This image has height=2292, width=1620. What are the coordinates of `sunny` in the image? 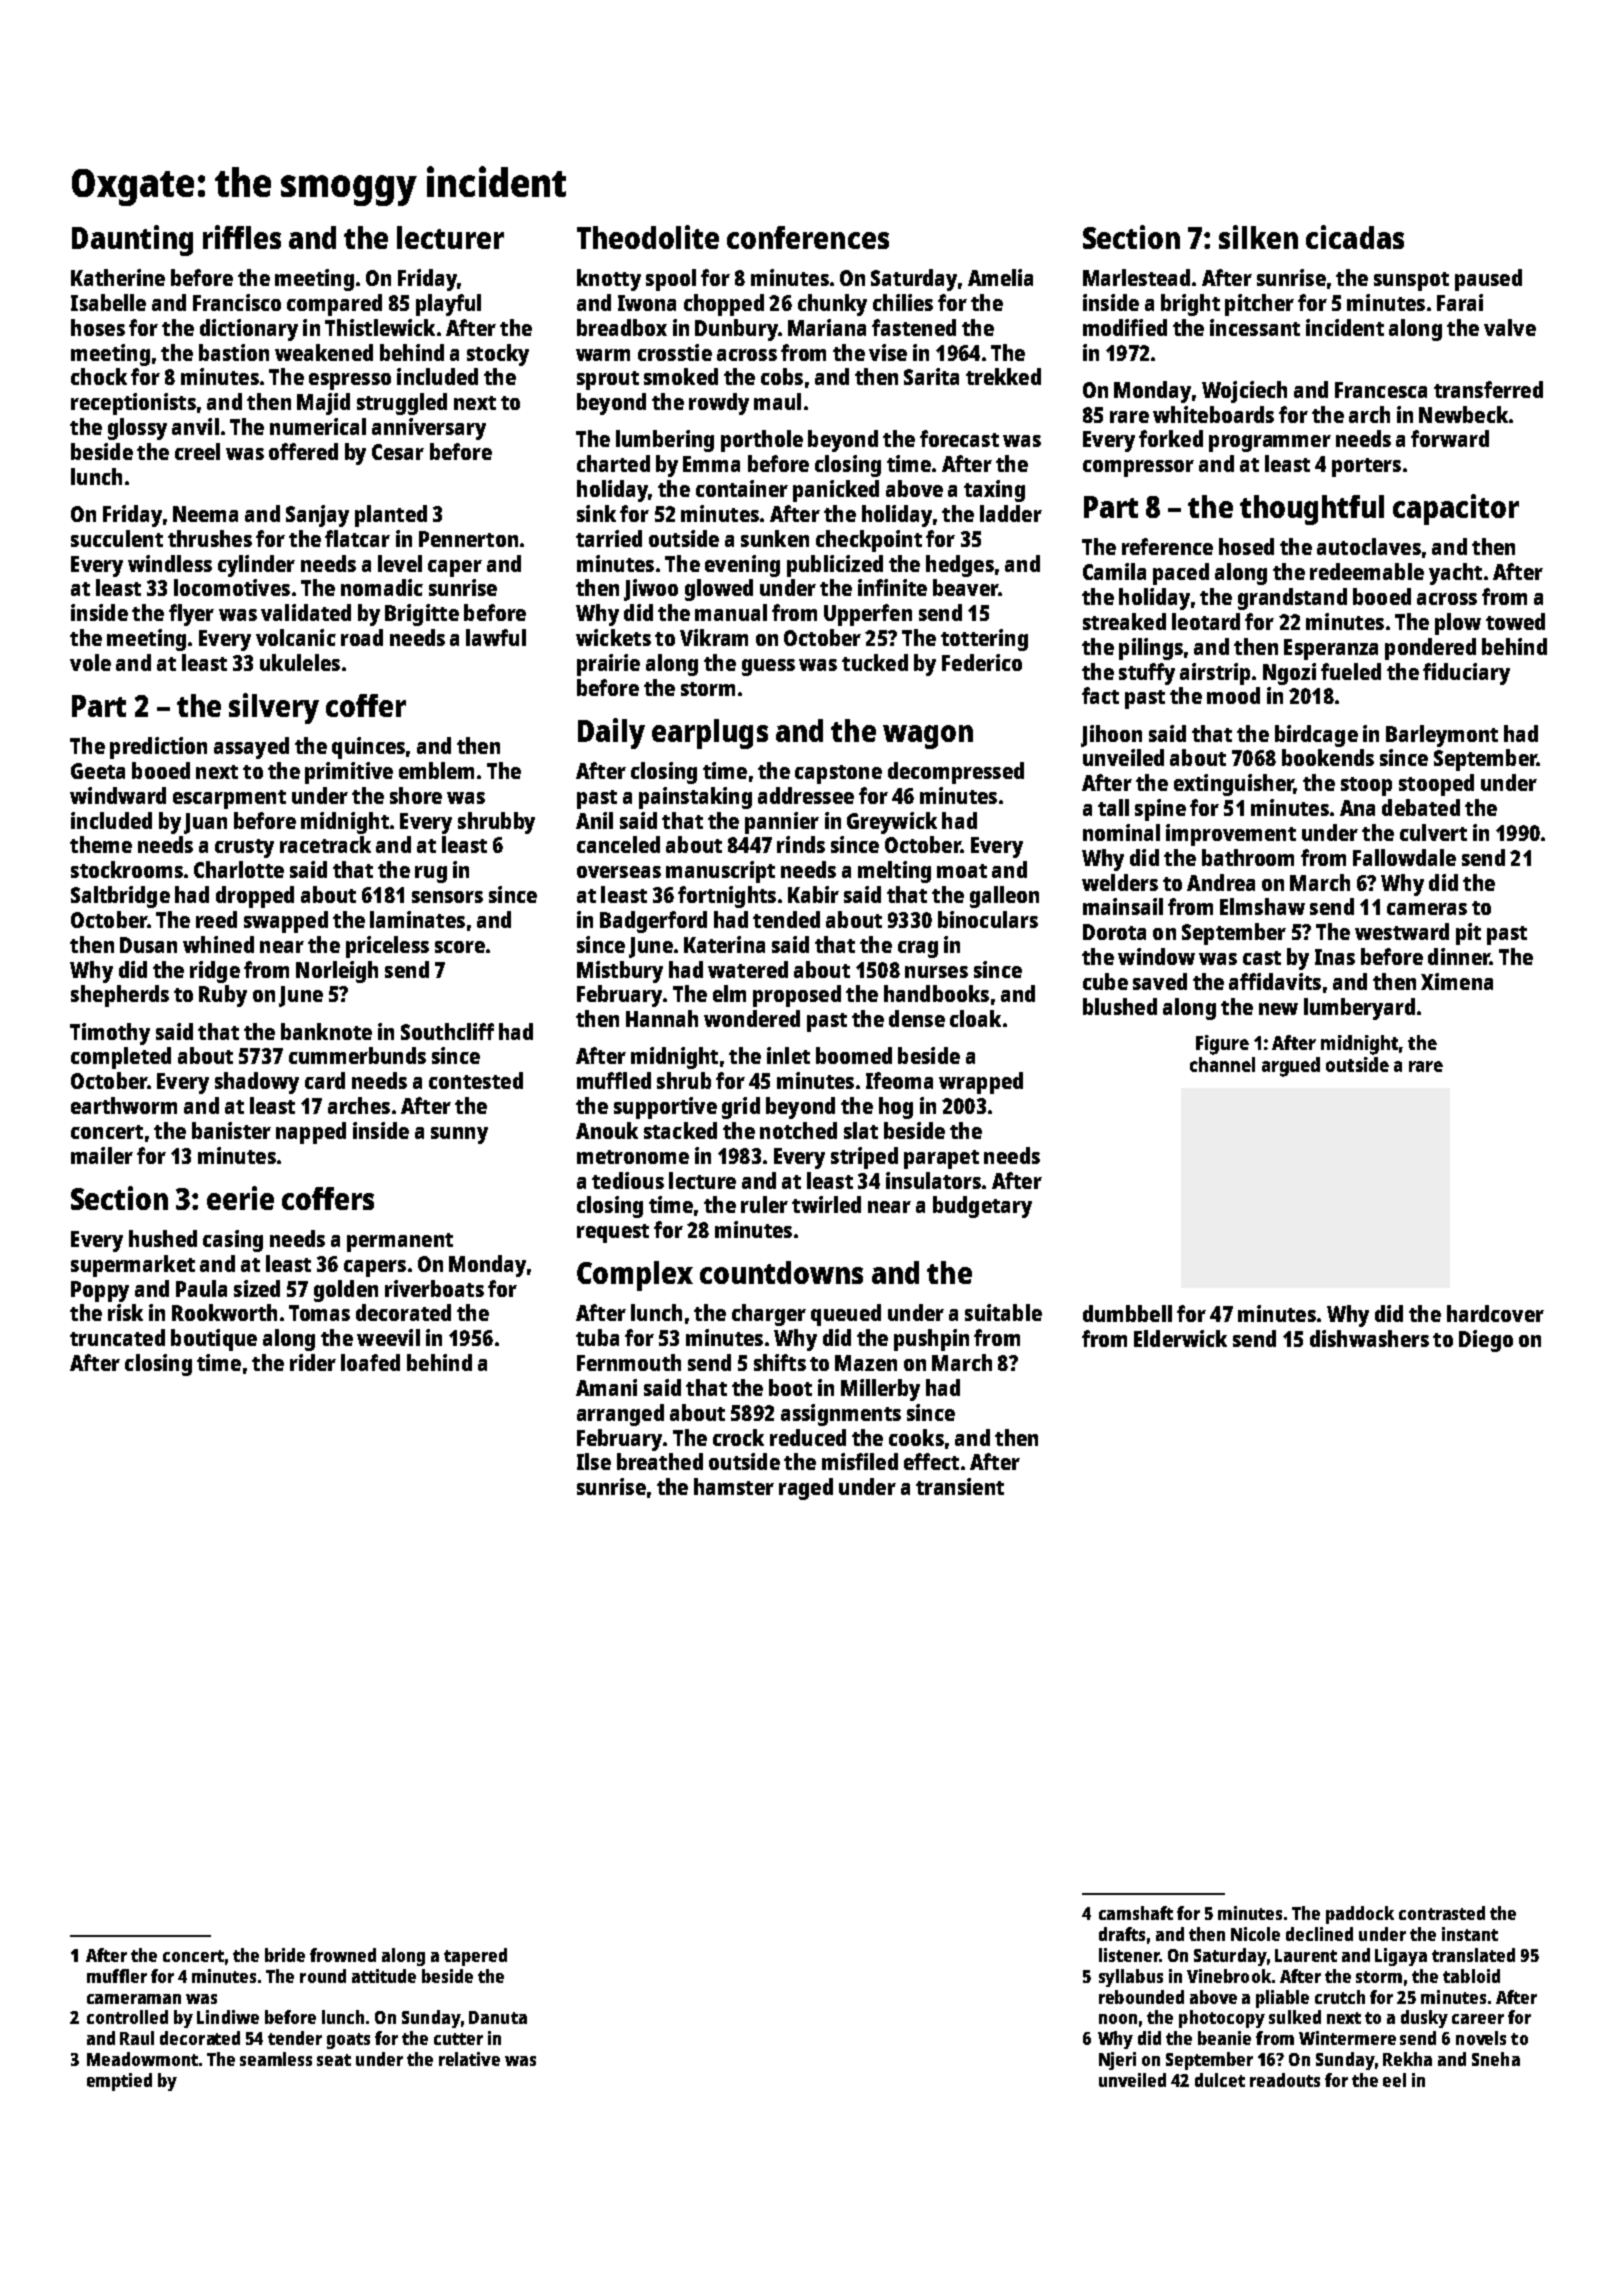 It's located at (459, 1135).
